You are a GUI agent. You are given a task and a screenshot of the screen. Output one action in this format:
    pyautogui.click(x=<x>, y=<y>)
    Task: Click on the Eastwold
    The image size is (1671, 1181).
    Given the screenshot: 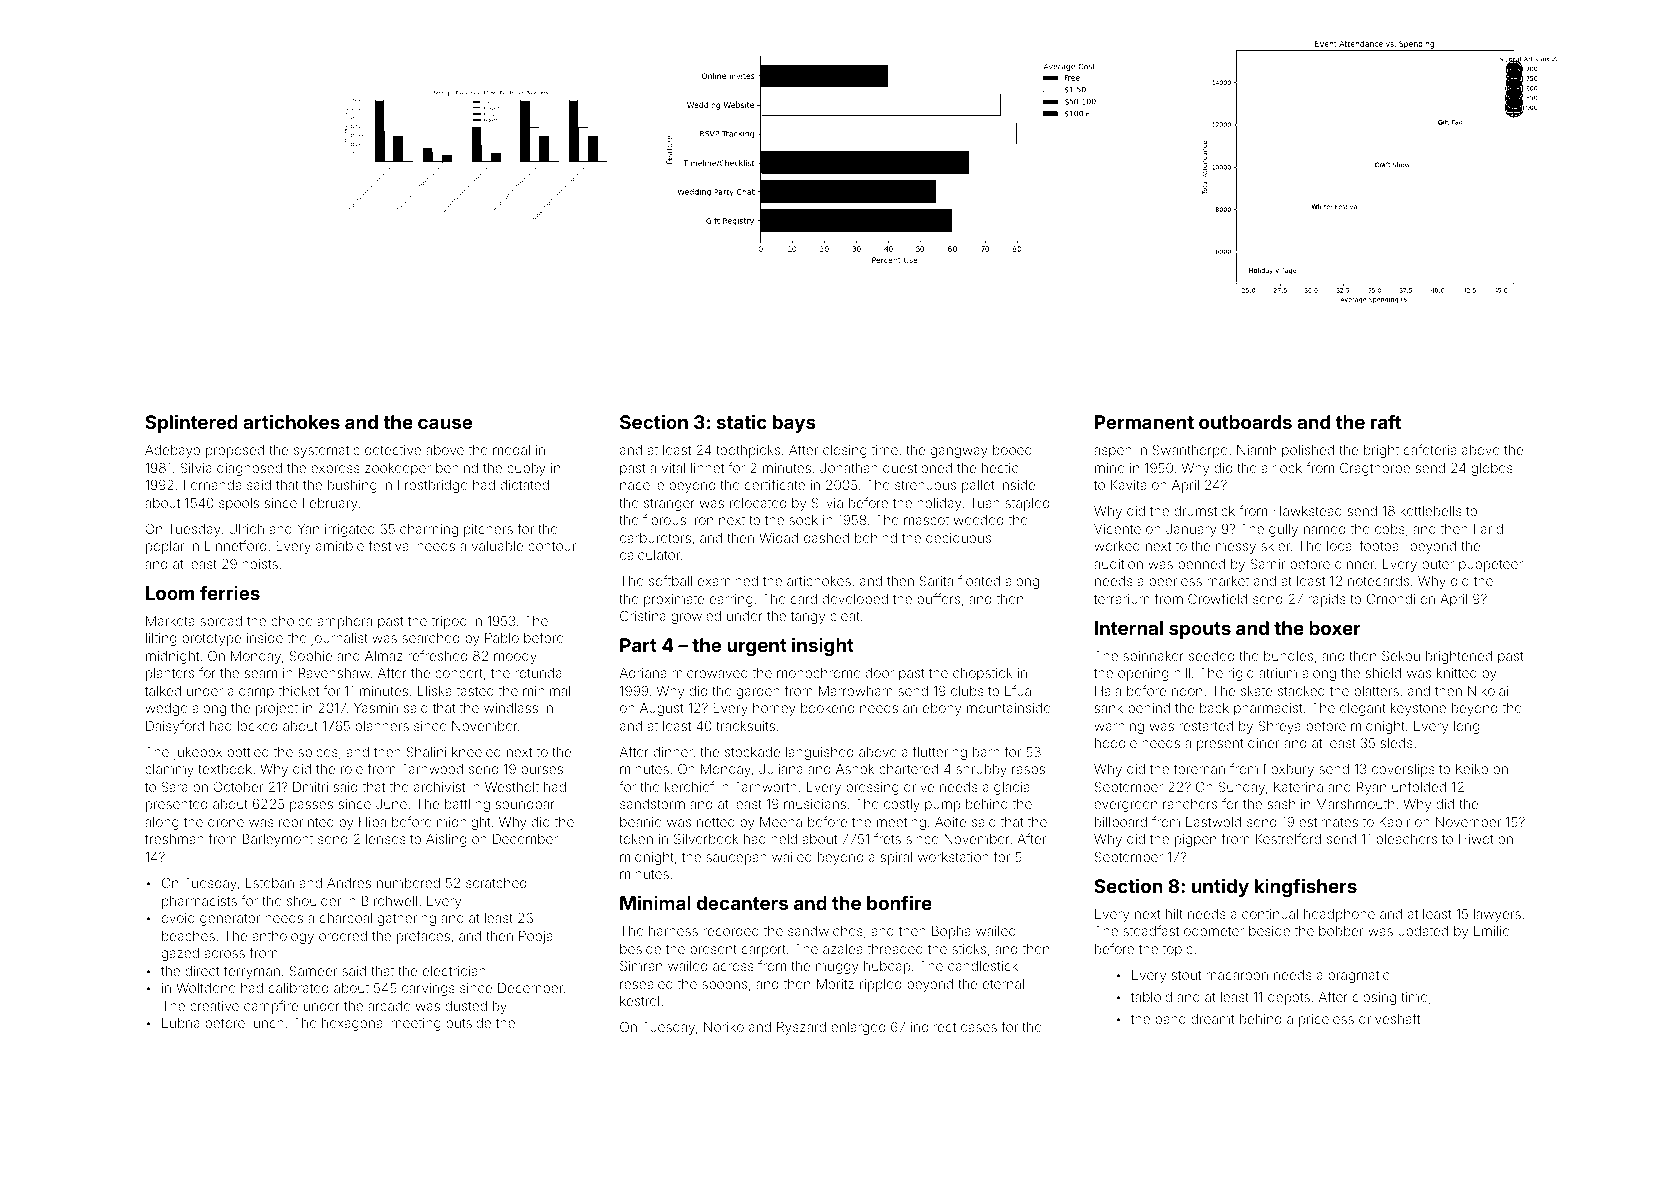 What is the action you would take?
    pyautogui.click(x=1213, y=822)
